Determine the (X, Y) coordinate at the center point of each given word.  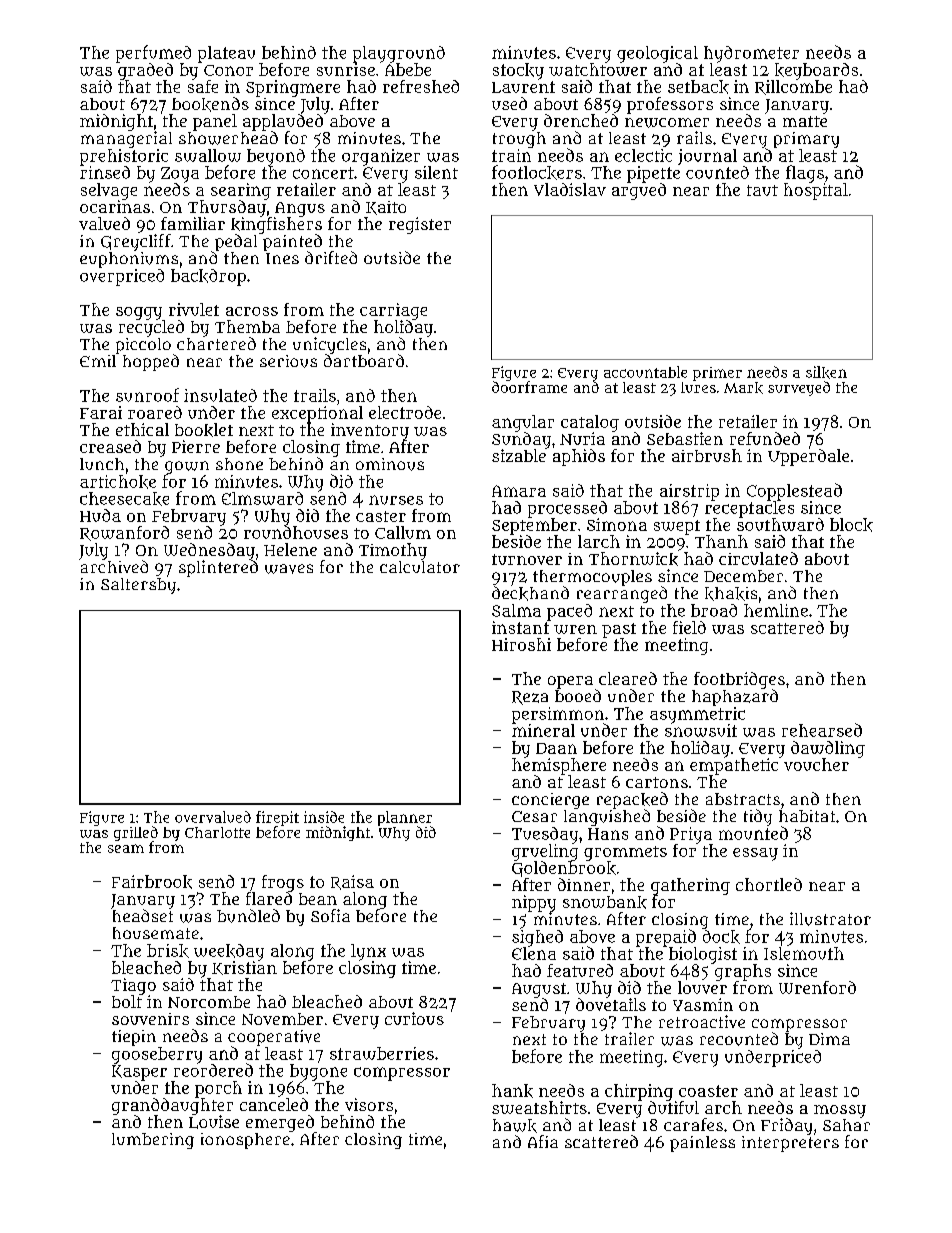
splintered (218, 568)
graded (145, 71)
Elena (534, 953)
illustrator (830, 919)
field (689, 627)
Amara (519, 491)
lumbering (153, 1141)
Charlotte (217, 832)
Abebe (408, 69)
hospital (816, 191)
